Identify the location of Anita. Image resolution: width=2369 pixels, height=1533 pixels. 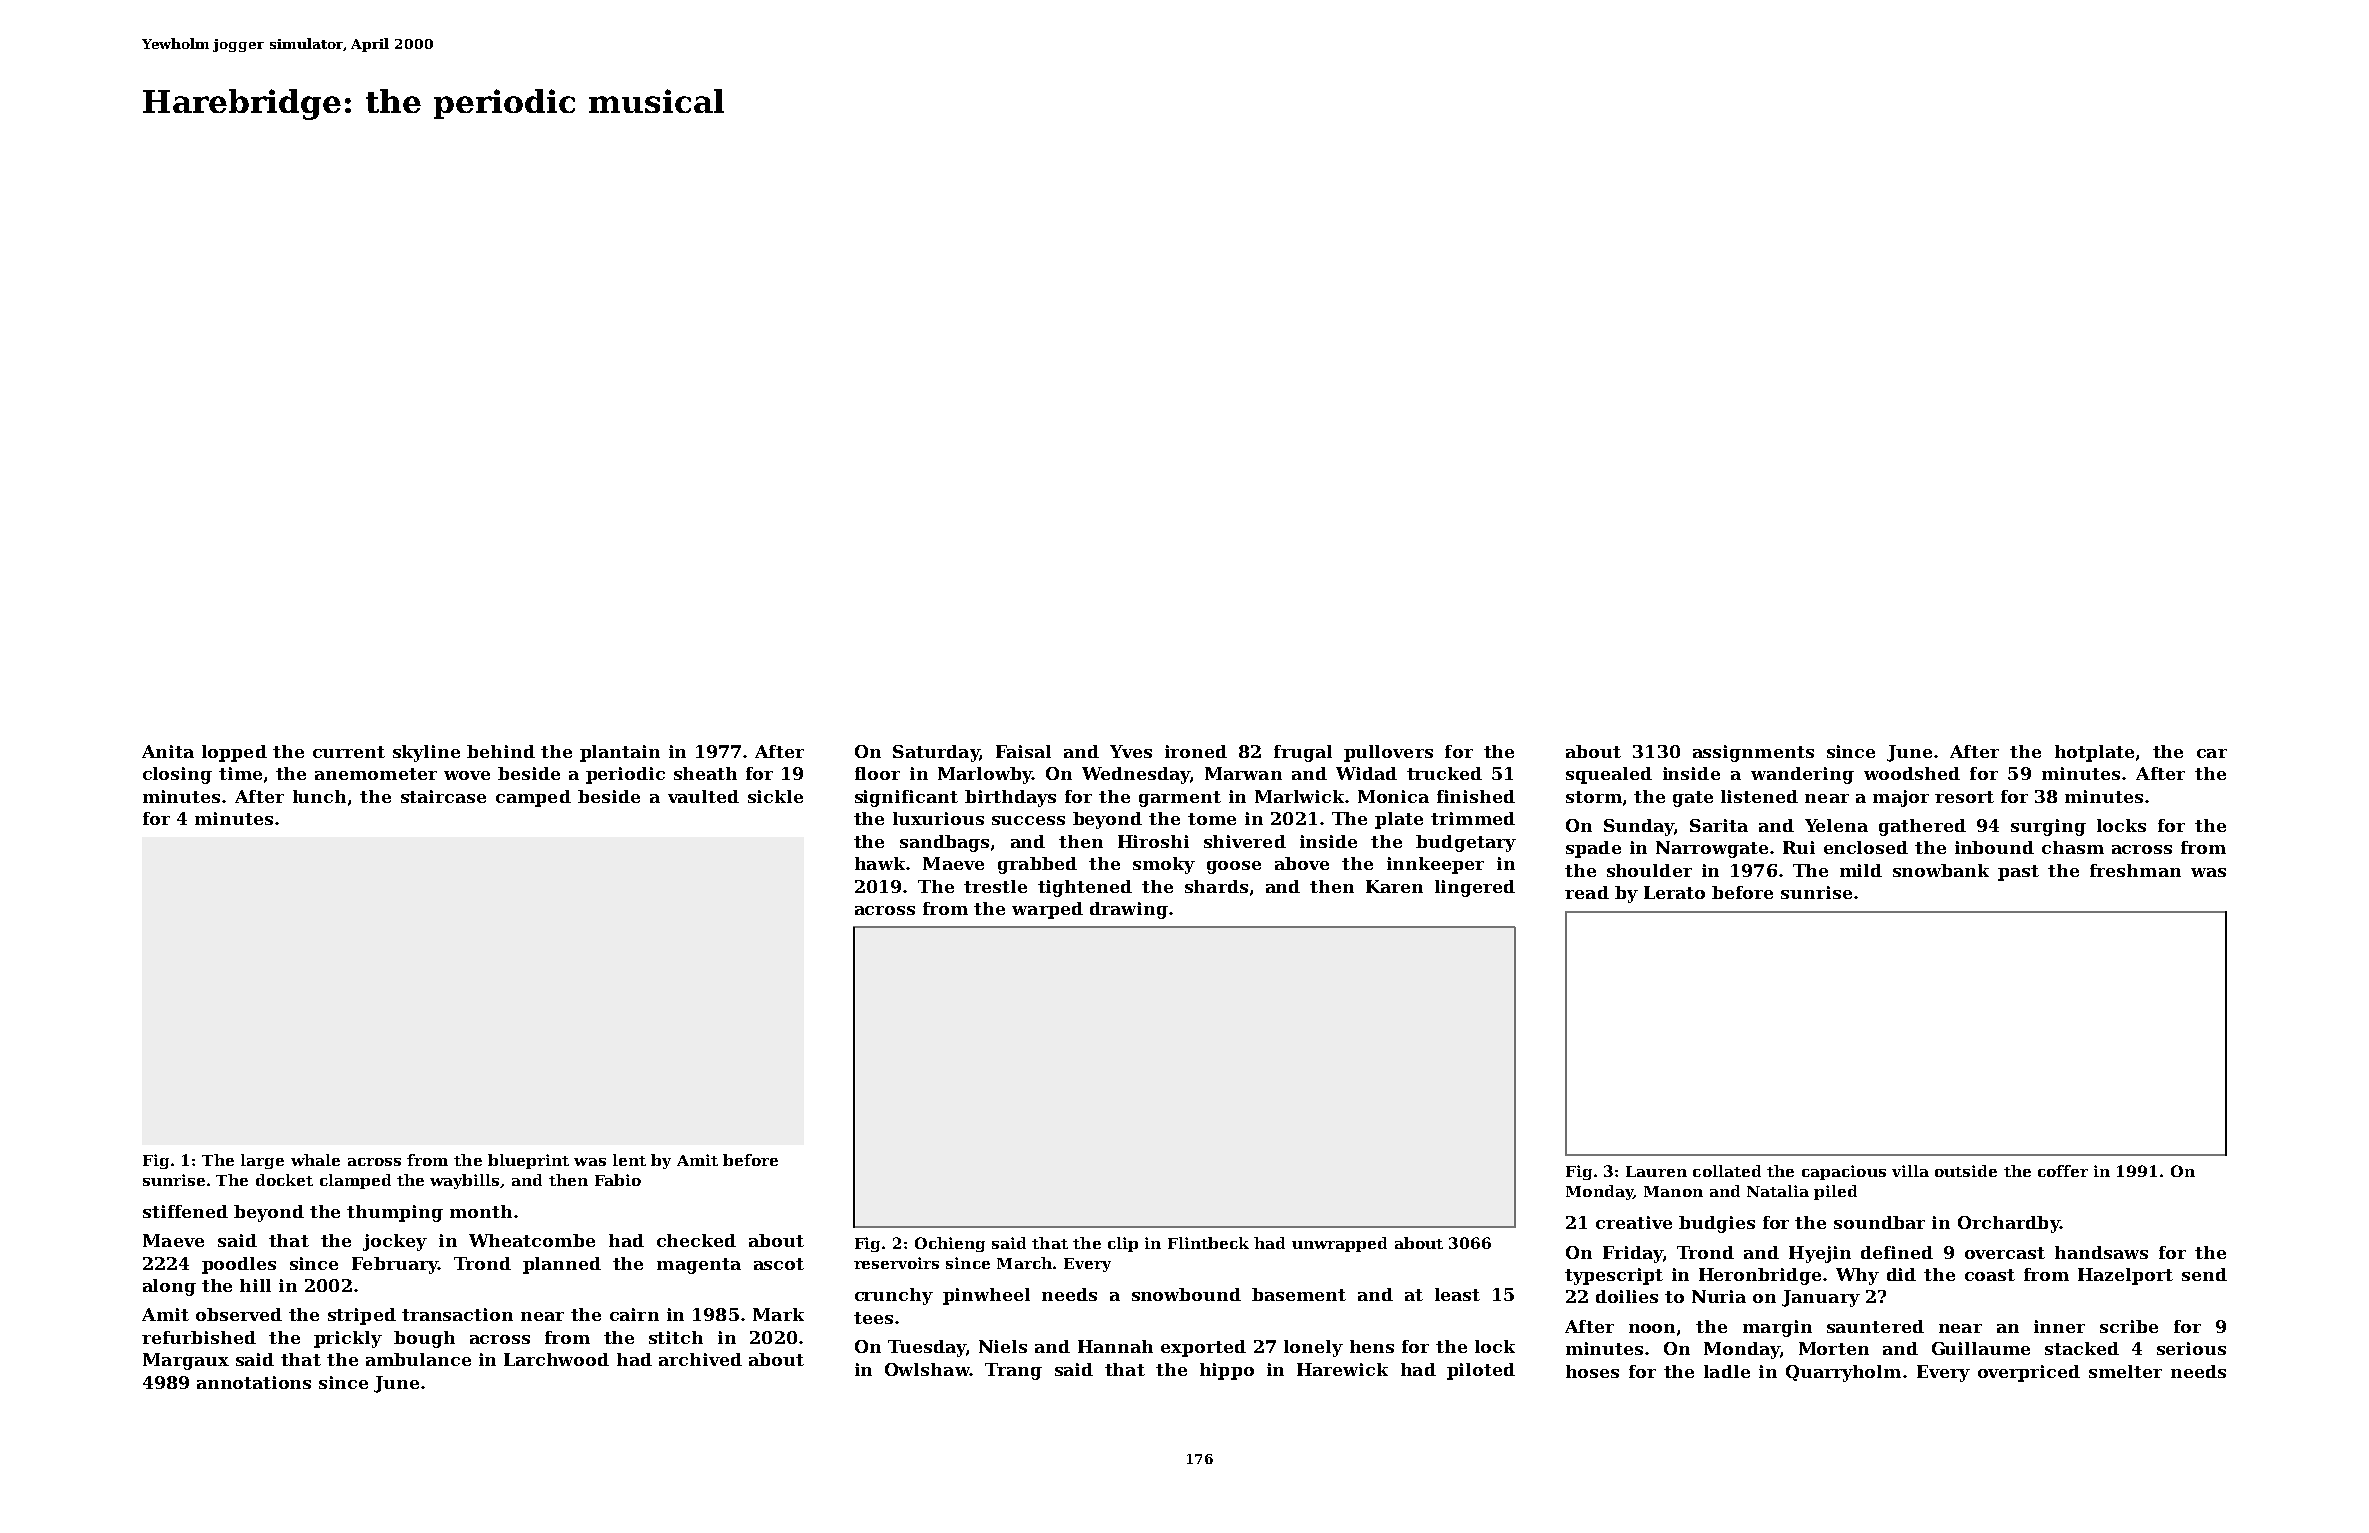
(168, 751).
